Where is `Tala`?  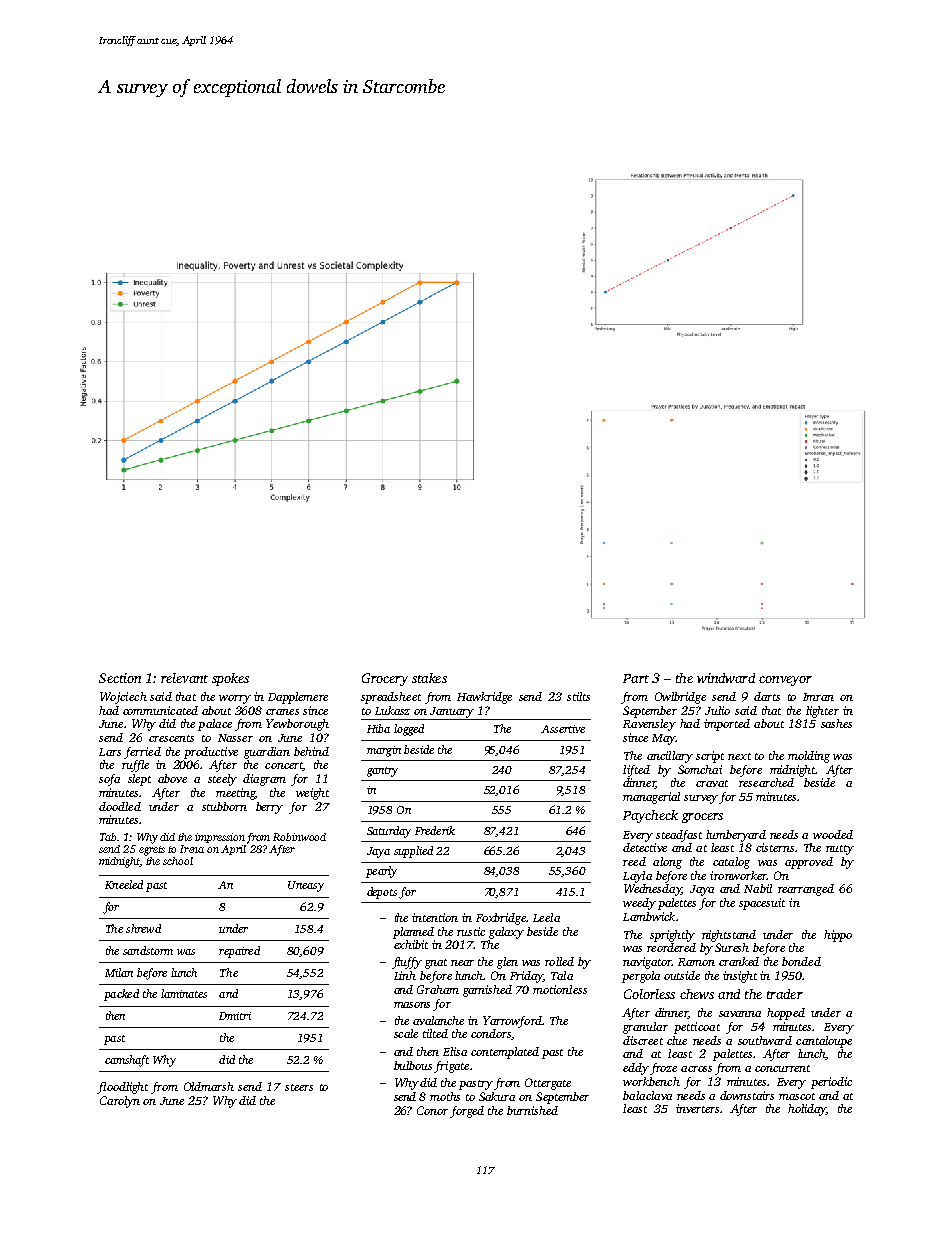
Tala is located at coordinates (562, 975).
